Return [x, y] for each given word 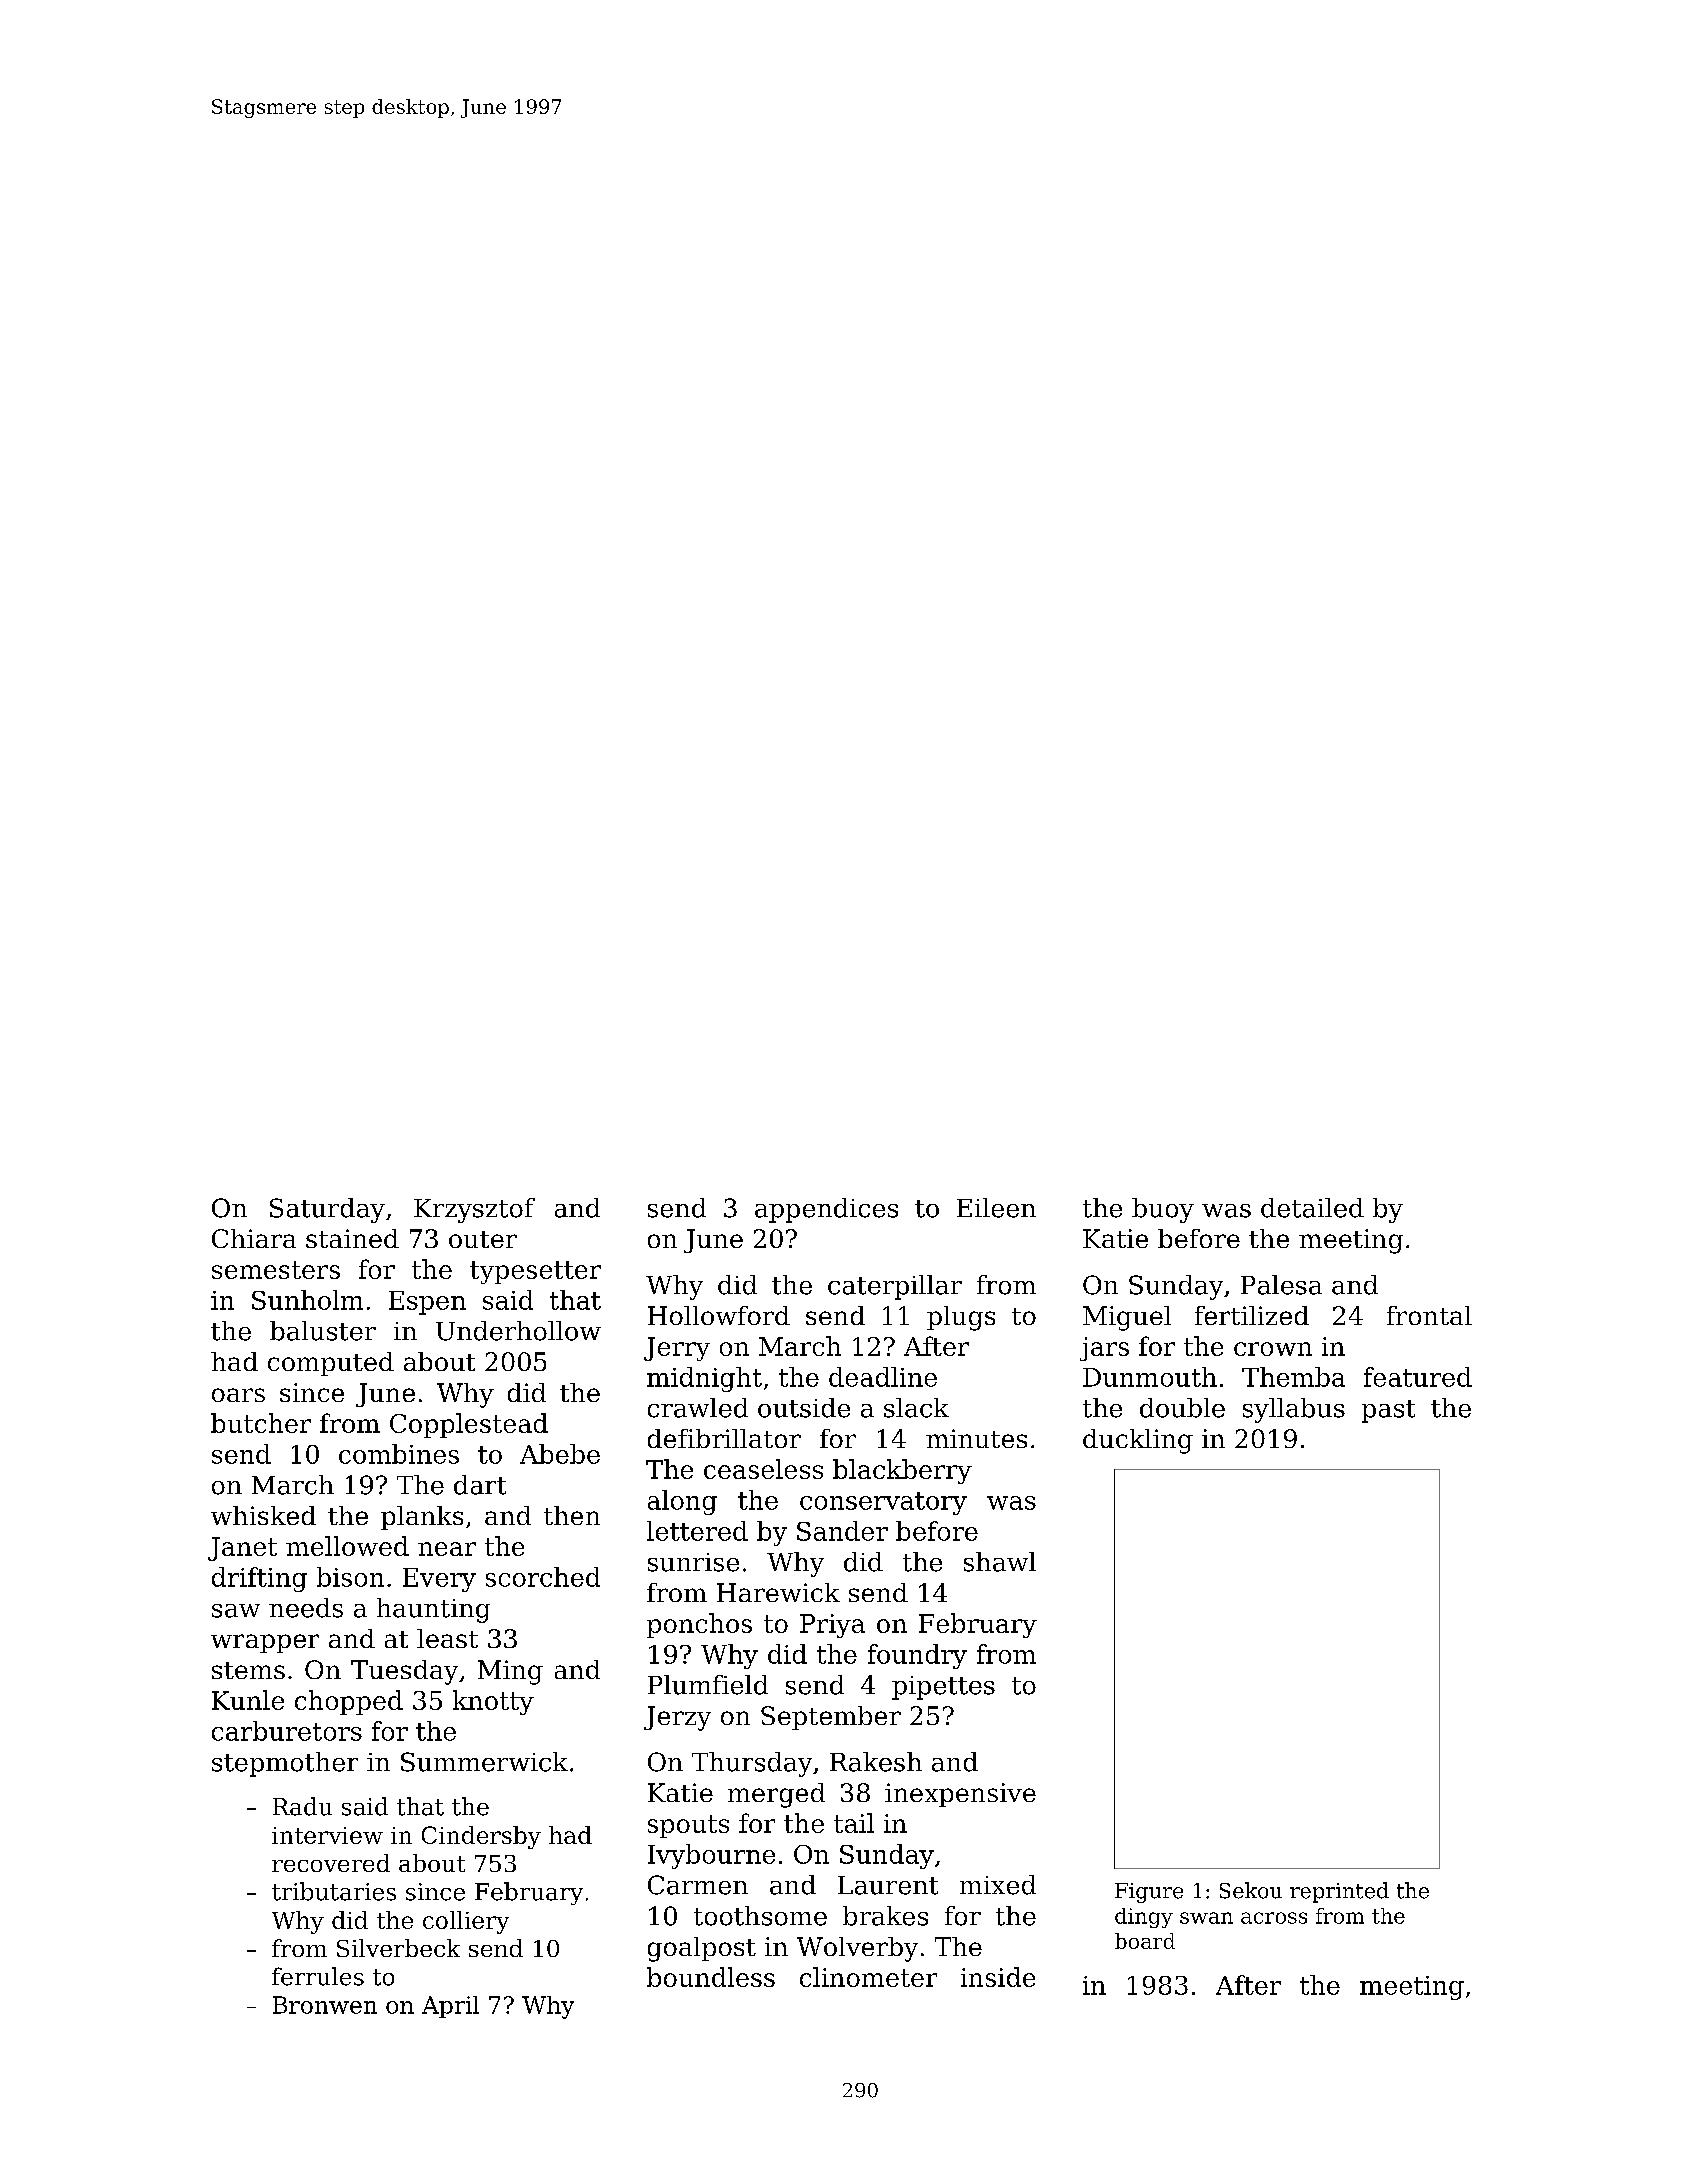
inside [998, 1977]
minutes [976, 1438]
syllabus [1294, 1410]
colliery [466, 1922]
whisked [263, 1515]
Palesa [1281, 1285]
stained [352, 1238]
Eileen [996, 1208]
